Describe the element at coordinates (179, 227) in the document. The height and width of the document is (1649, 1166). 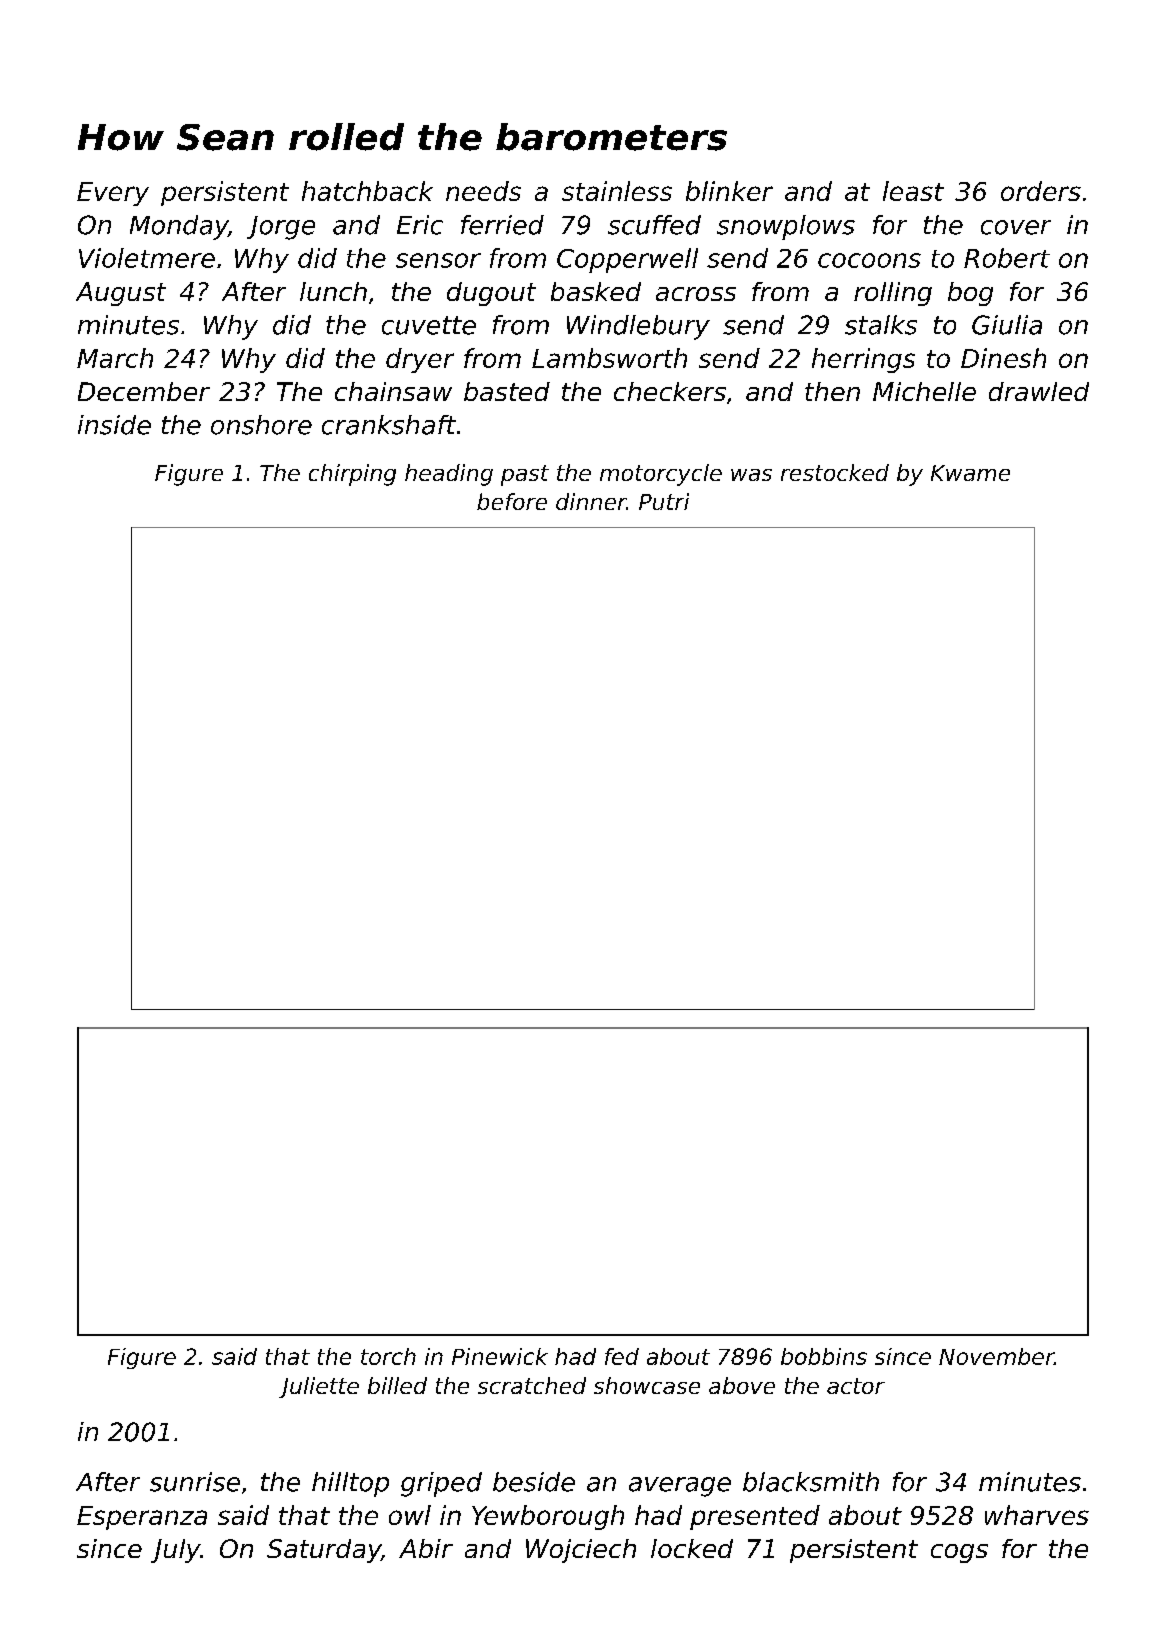
I see `Monday` at that location.
